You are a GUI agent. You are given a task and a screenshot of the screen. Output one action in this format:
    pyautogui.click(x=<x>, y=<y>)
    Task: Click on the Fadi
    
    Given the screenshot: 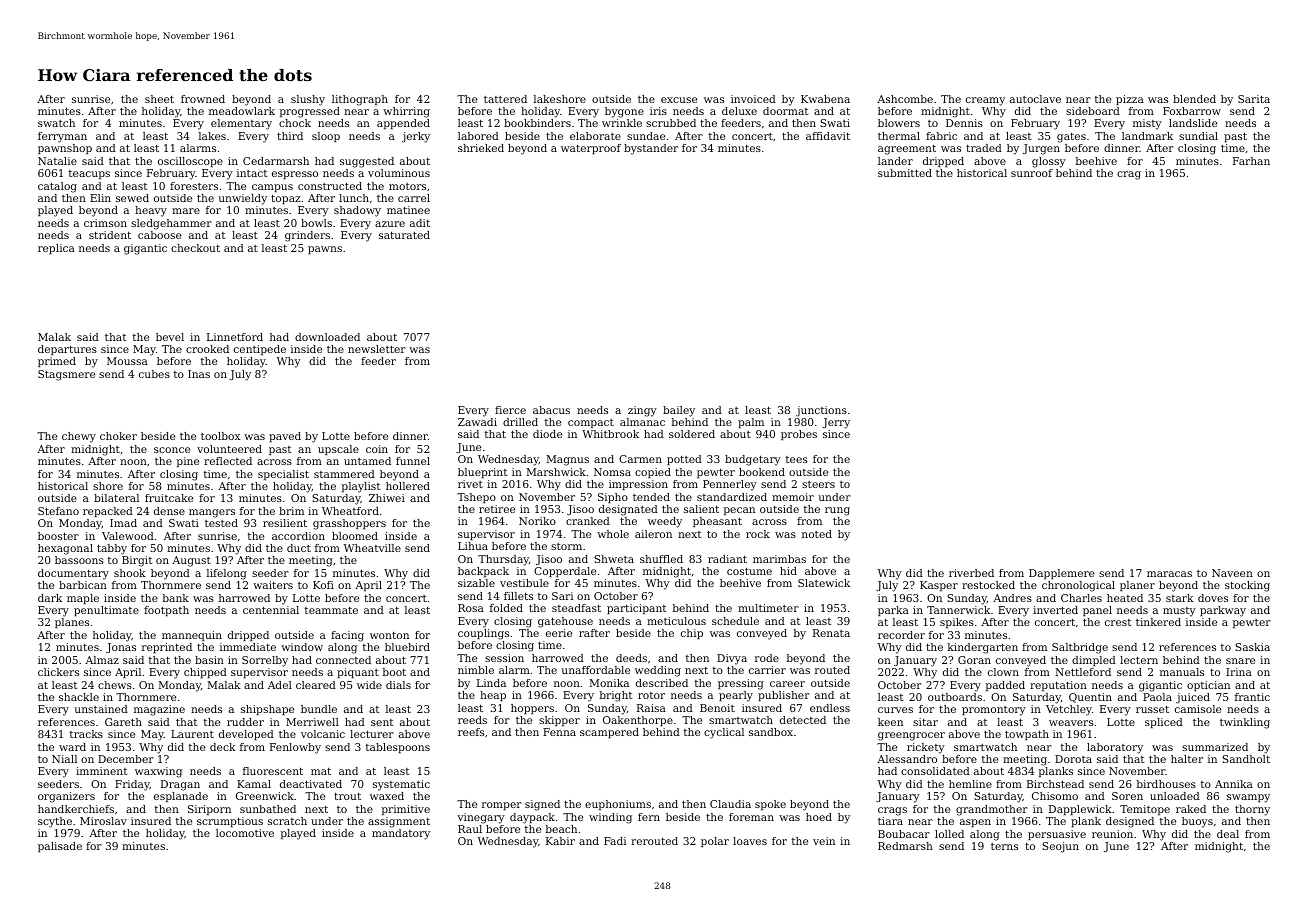 What is the action you would take?
    pyautogui.click(x=615, y=841)
